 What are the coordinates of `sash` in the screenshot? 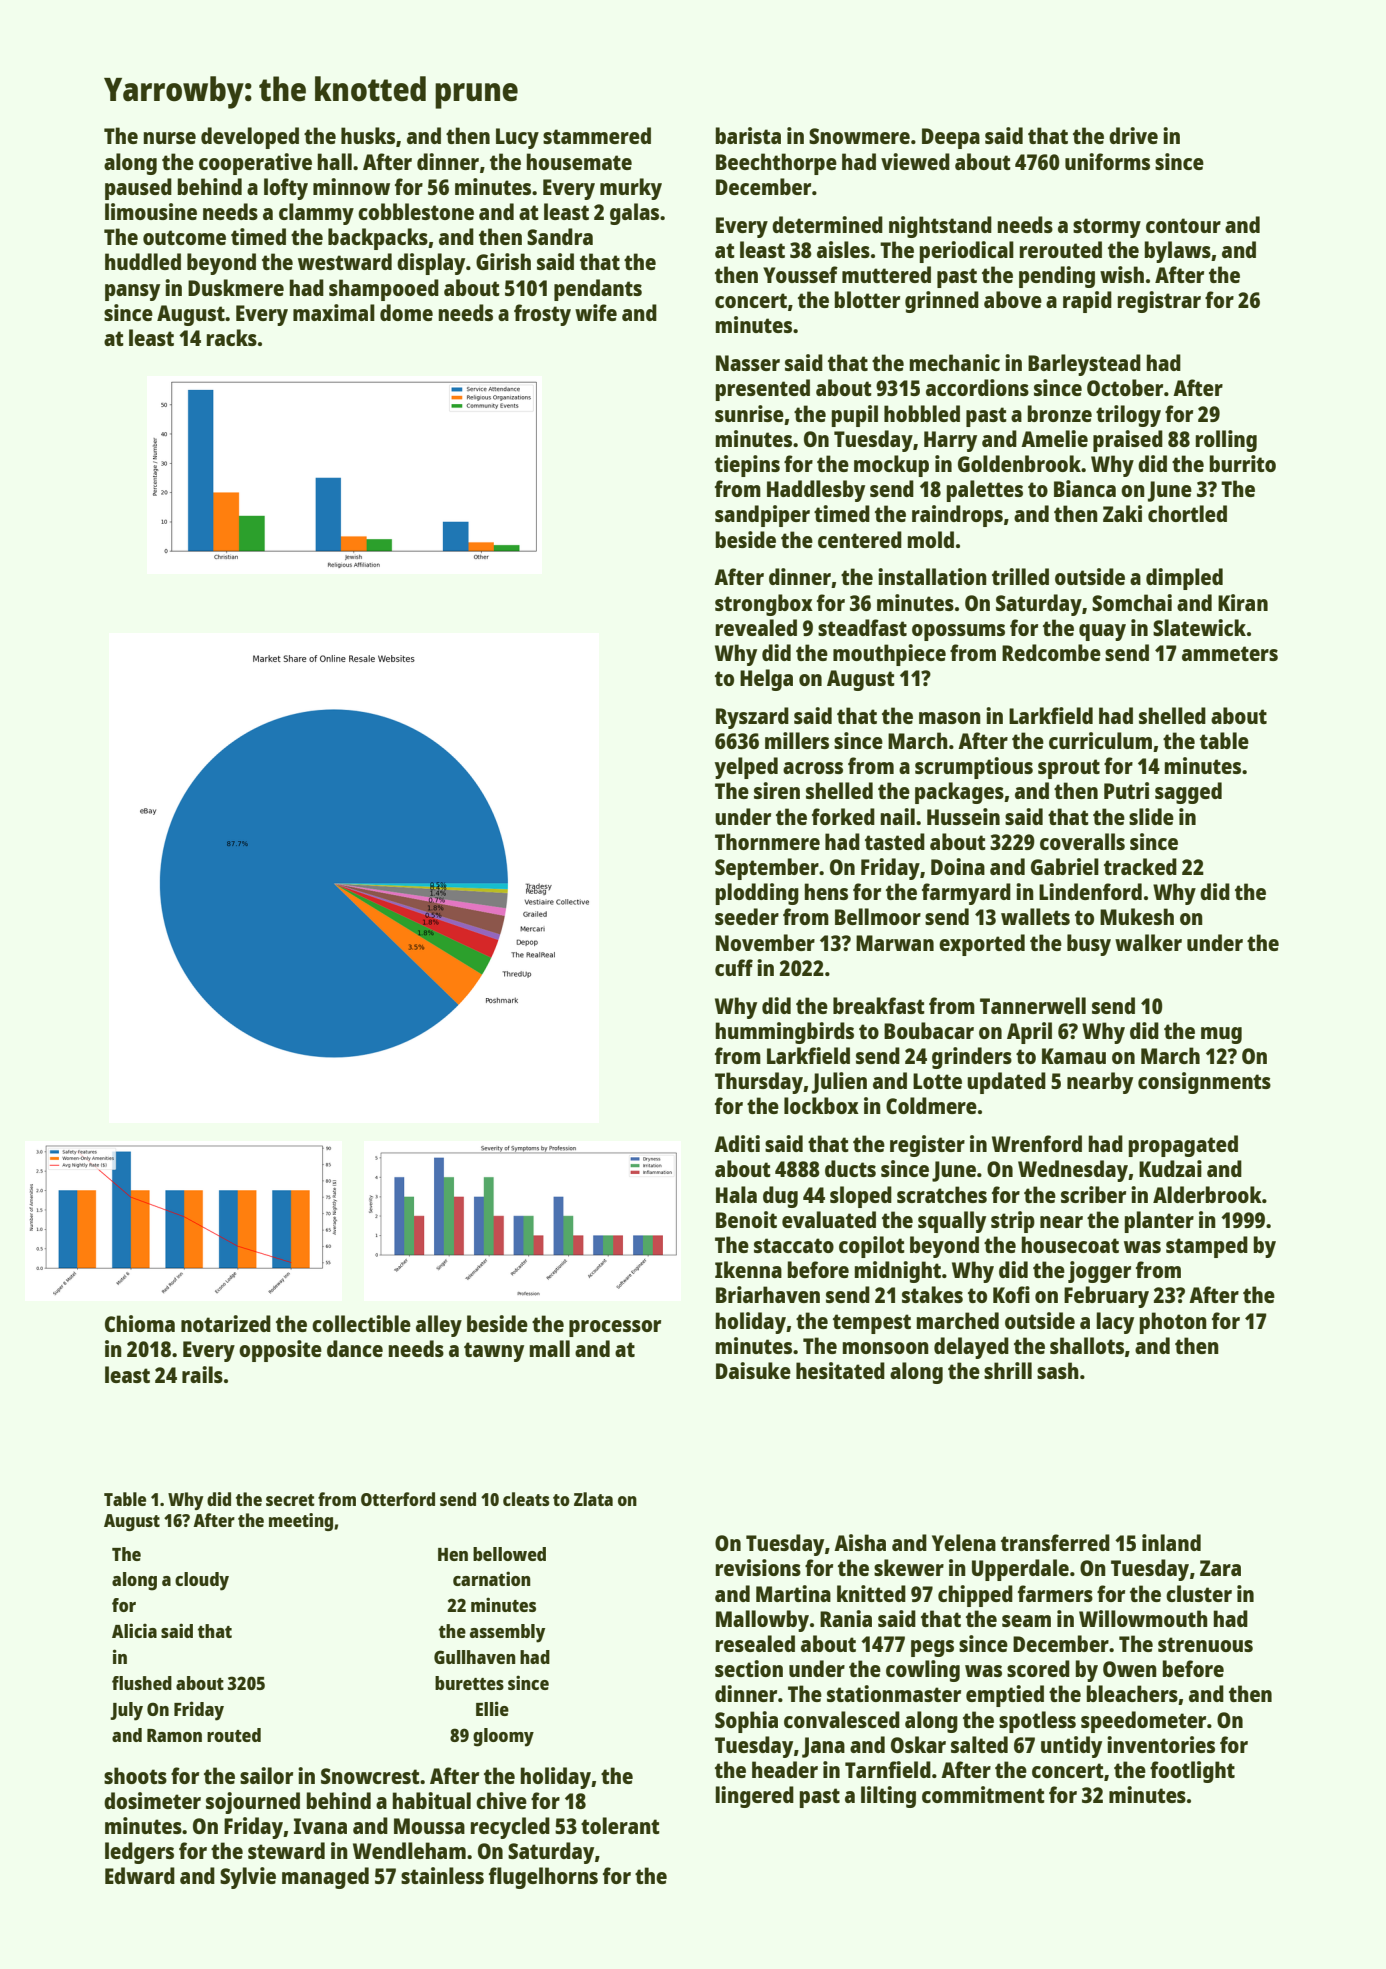 It's located at (1058, 1370).
